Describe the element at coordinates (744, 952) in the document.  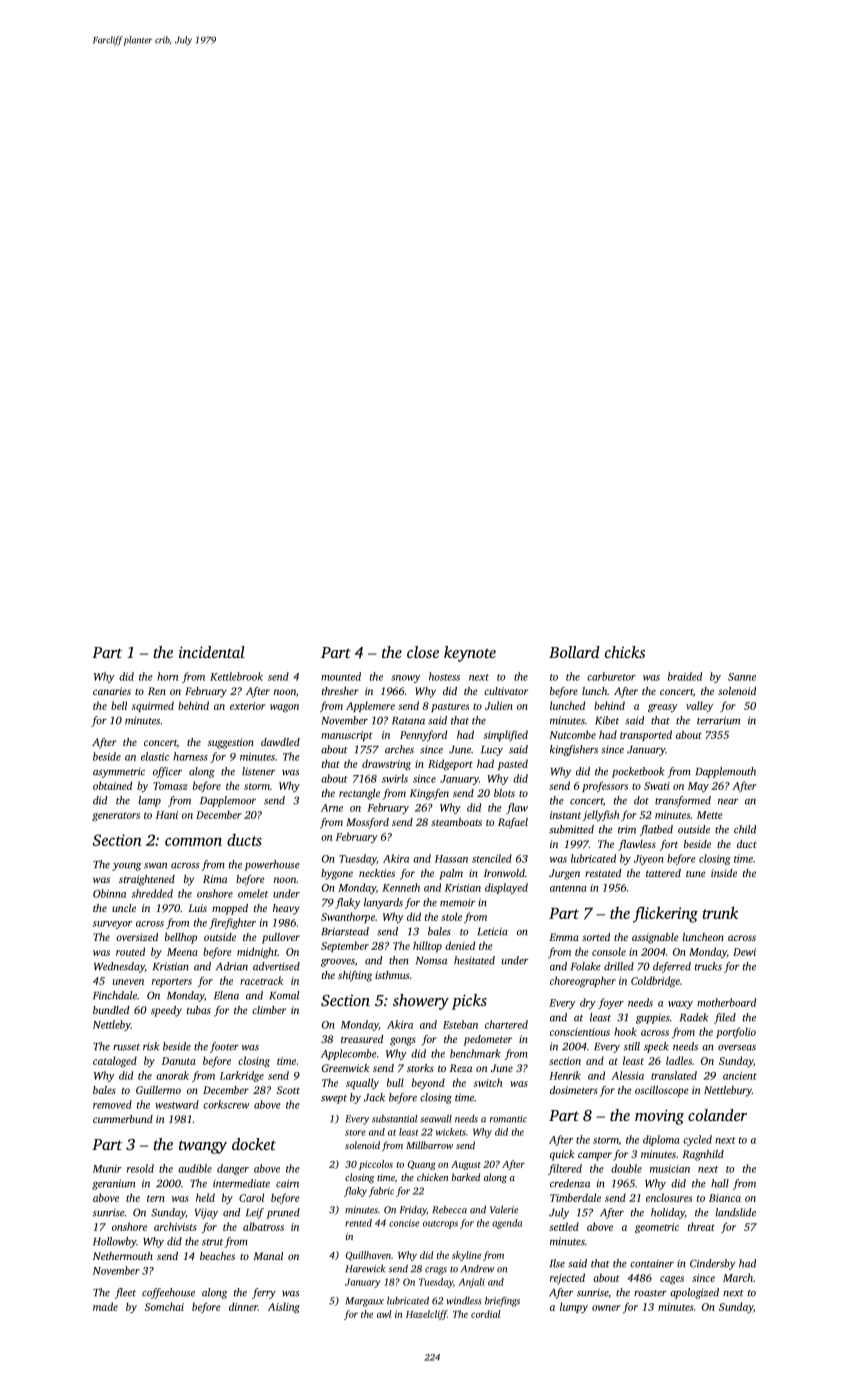
I see `Dewi` at that location.
